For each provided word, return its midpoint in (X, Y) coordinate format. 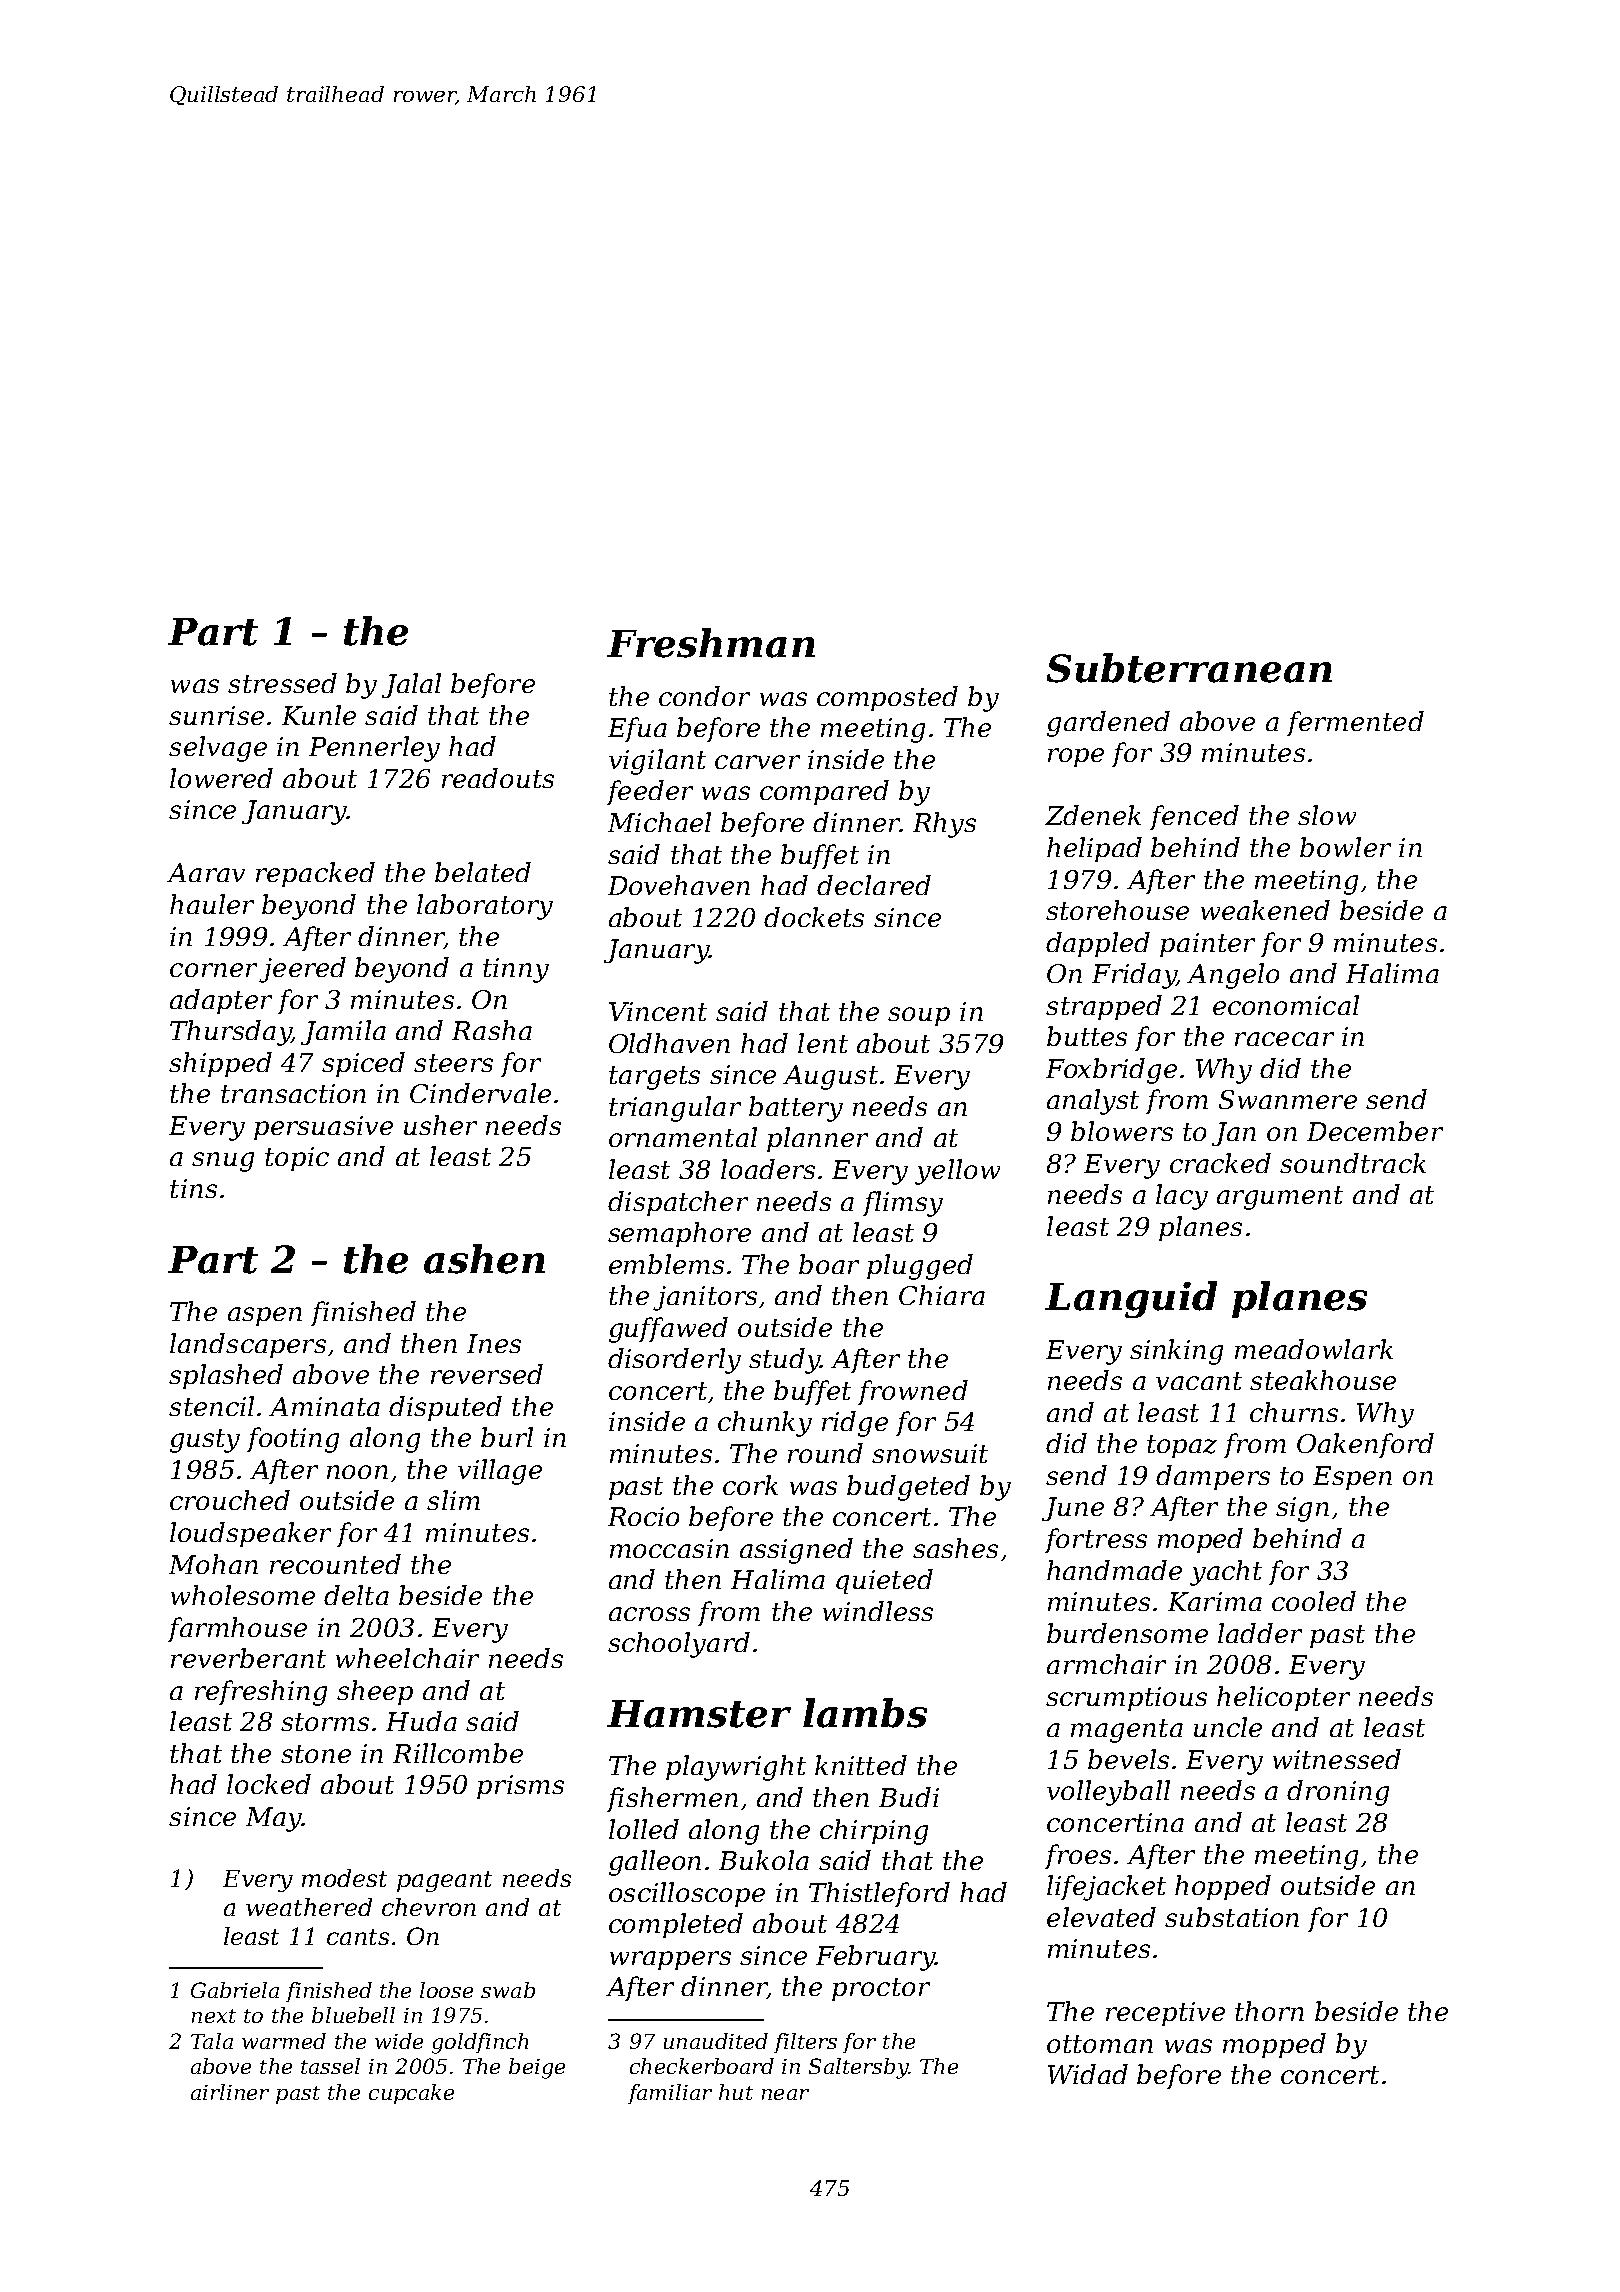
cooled (1314, 1601)
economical (1286, 1005)
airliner (230, 2092)
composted (887, 698)
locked (269, 1784)
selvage (218, 749)
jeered (302, 970)
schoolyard (679, 1645)
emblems (666, 1264)
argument (1280, 1198)
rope (1076, 757)
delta (356, 1595)
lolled (644, 1829)
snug (223, 1162)
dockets (814, 917)
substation (1232, 1917)
